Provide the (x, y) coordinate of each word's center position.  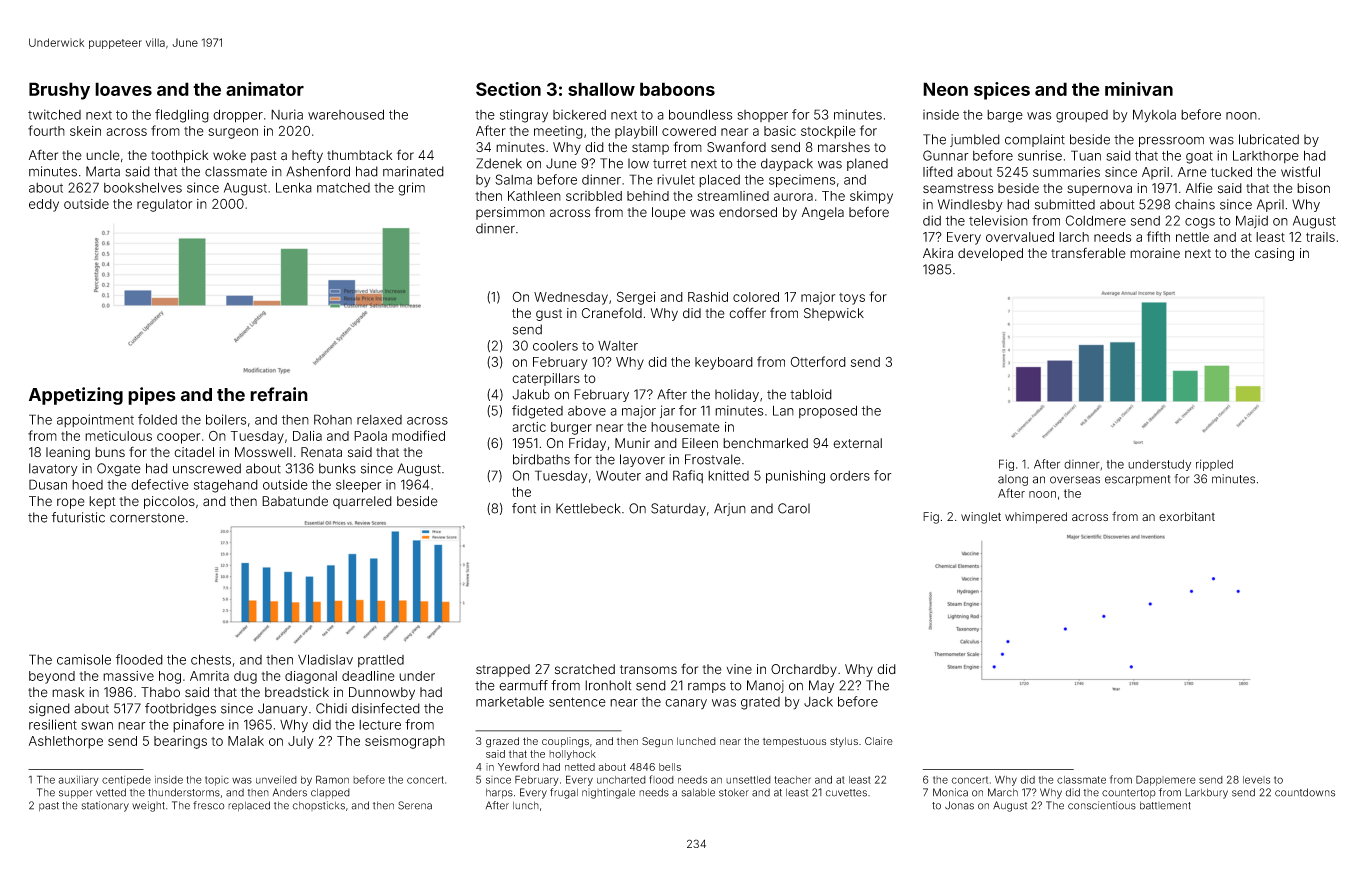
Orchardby (804, 670)
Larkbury (1206, 793)
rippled (1214, 465)
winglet (981, 518)
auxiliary (79, 781)
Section (508, 89)
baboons (677, 89)
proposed (828, 411)
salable (698, 792)
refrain (279, 394)
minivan (1139, 89)
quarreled (362, 502)
